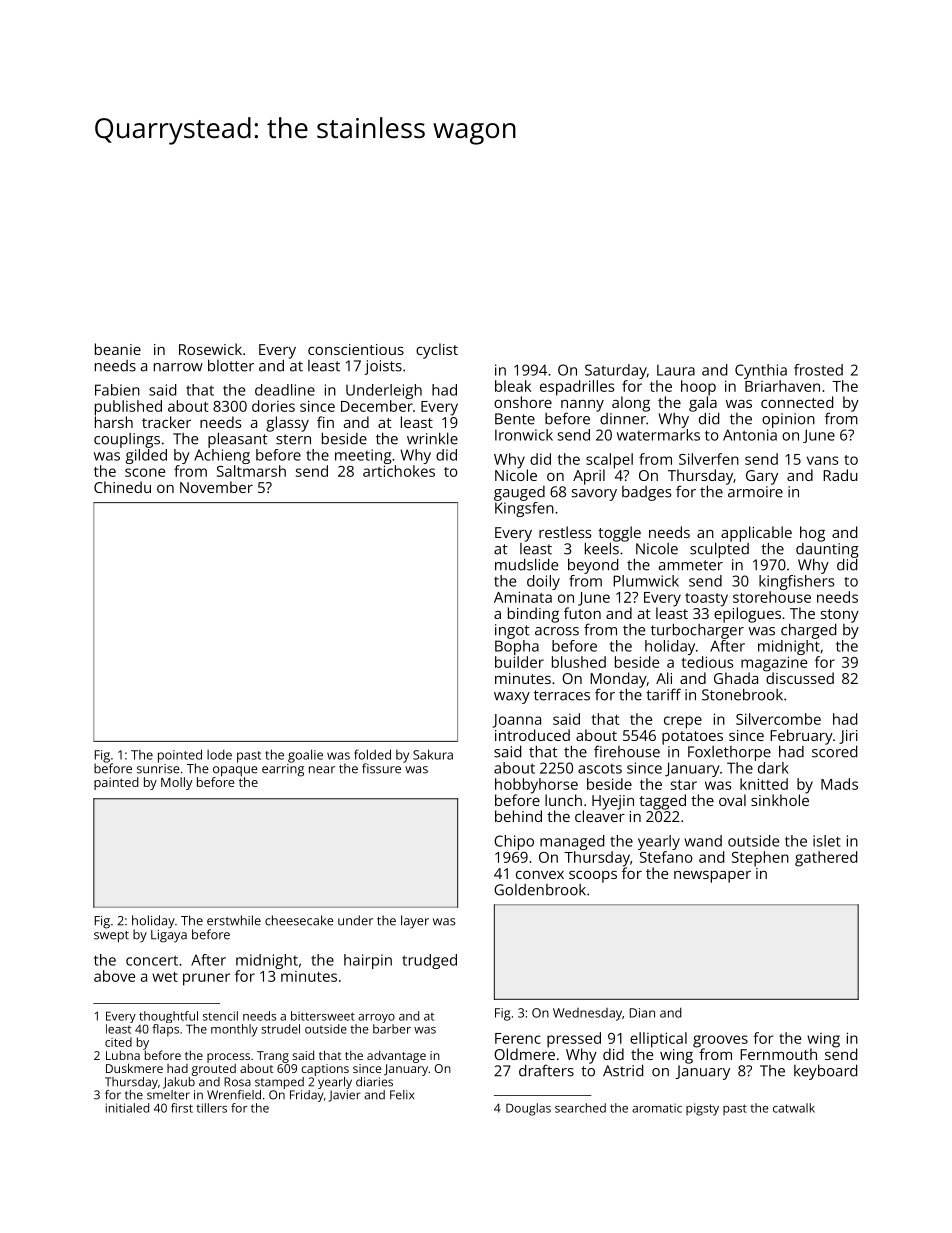 This screenshot has height=1233, width=952. I want to click on terraces, so click(562, 695).
